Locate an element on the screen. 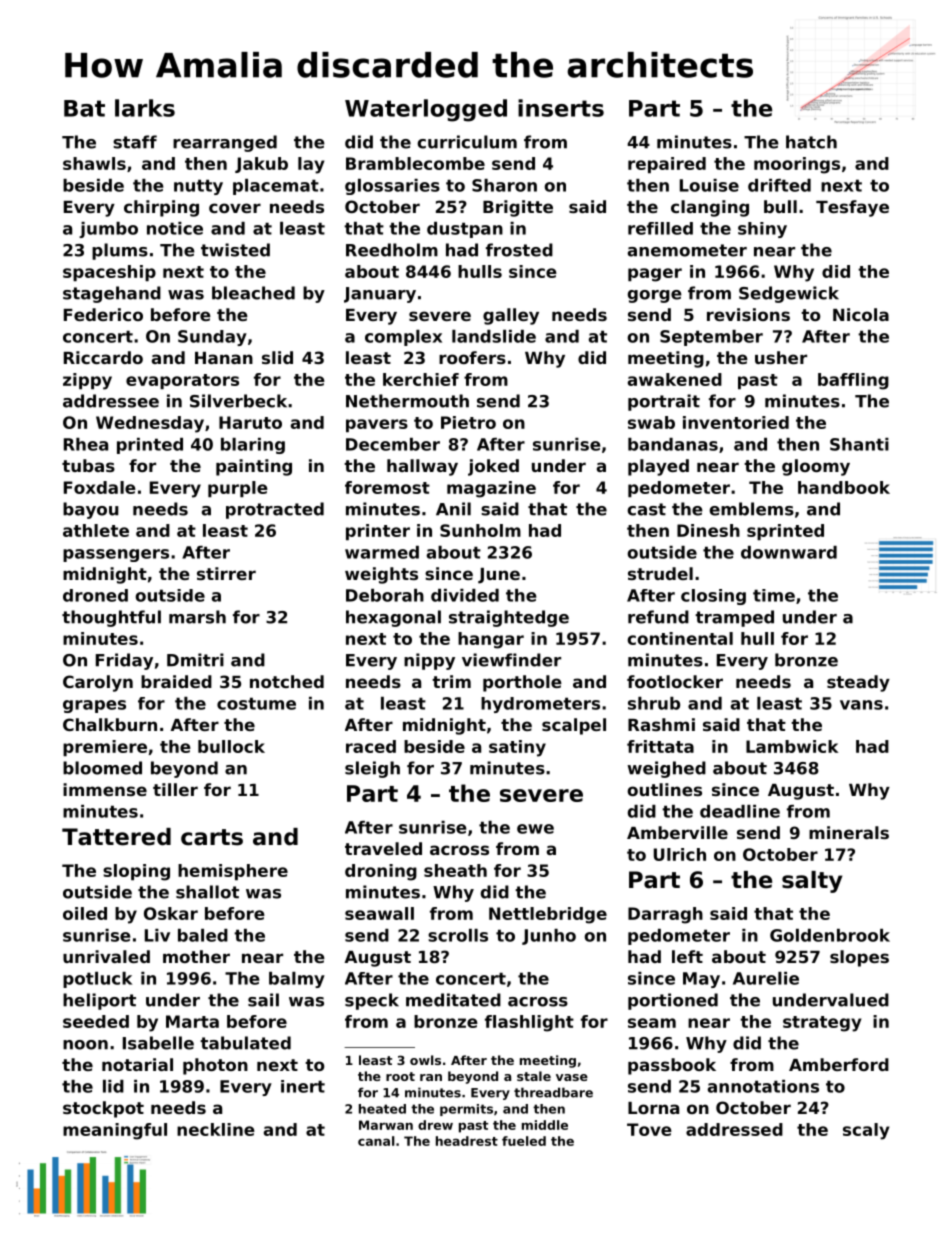 Image resolution: width=952 pixels, height=1233 pixels. Louise is located at coordinates (709, 185).
